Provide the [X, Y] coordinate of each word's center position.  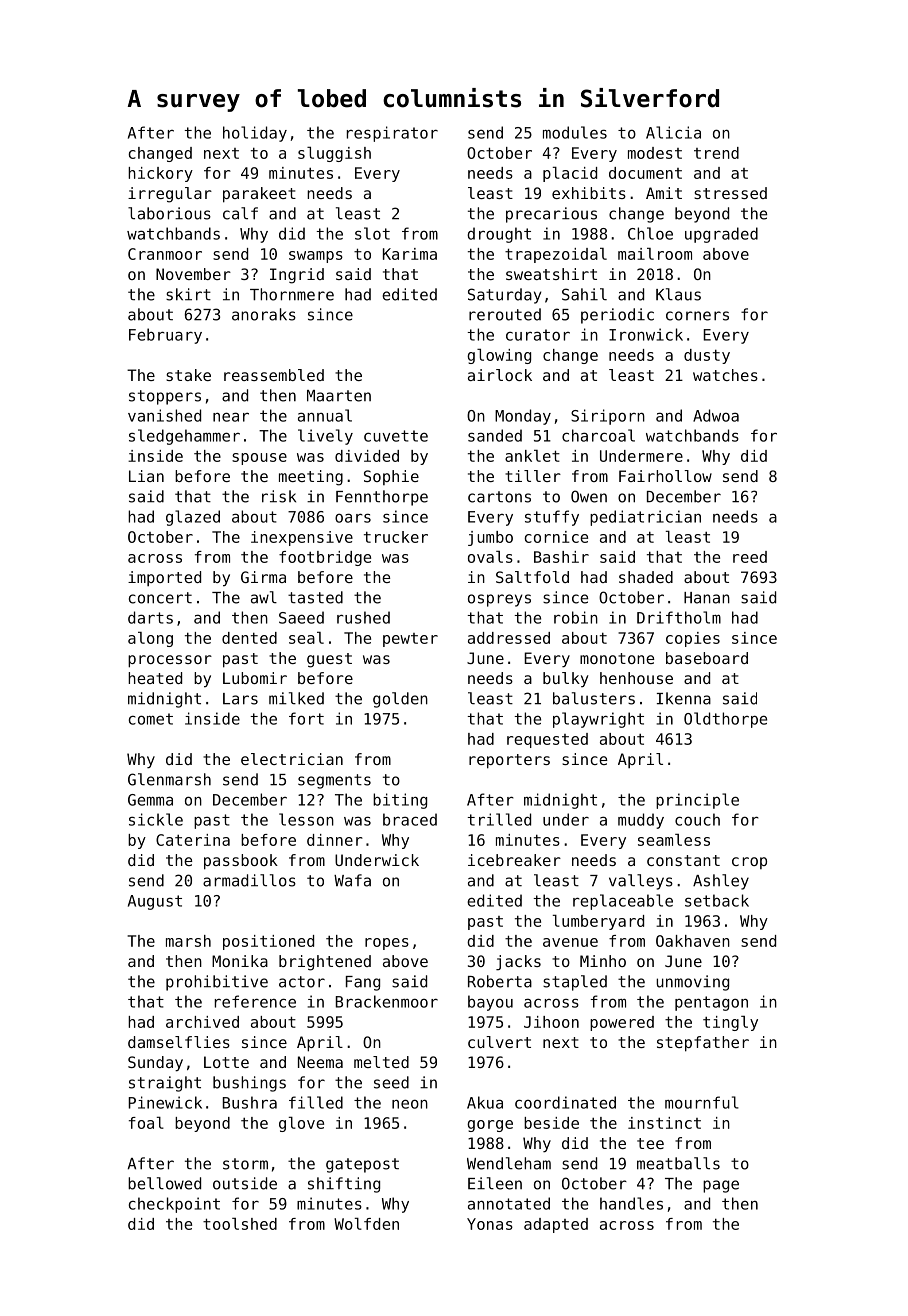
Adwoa [716, 415]
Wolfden [366, 1224]
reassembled [274, 375]
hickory [160, 174]
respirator [392, 134]
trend [716, 153]
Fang [363, 983]
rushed [363, 617]
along [150, 639]
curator [538, 335]
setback [717, 900]
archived [202, 1022]
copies [693, 639]
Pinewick [165, 1102]
